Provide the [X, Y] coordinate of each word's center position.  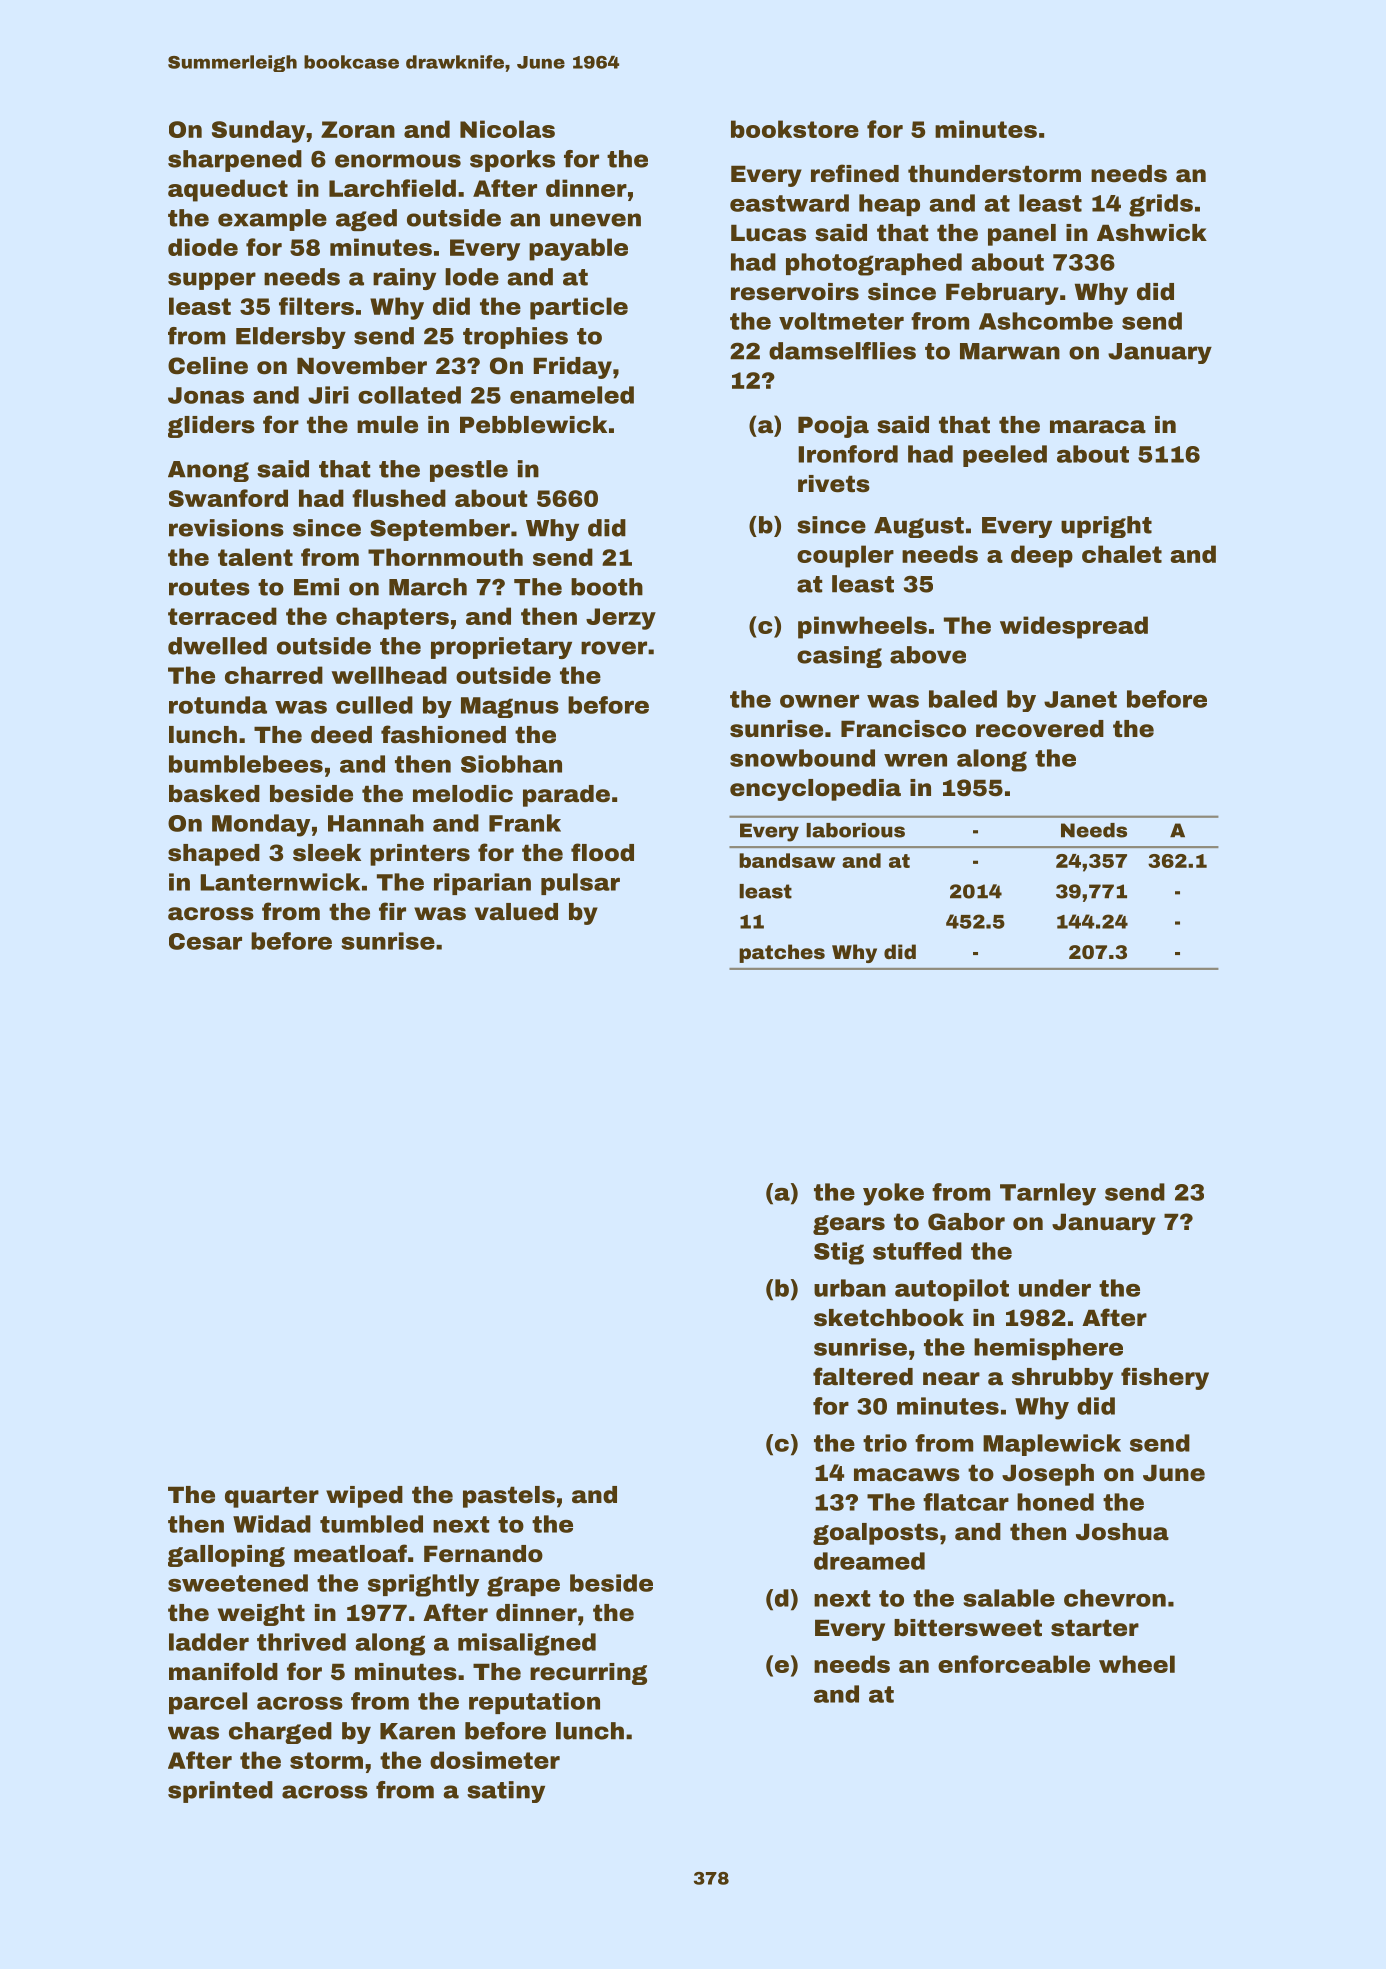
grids [1161, 205]
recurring [588, 1674]
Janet [1080, 699]
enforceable [1014, 1664]
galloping [226, 1556]
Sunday [258, 131]
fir [392, 911]
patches [782, 953]
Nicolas [507, 129]
